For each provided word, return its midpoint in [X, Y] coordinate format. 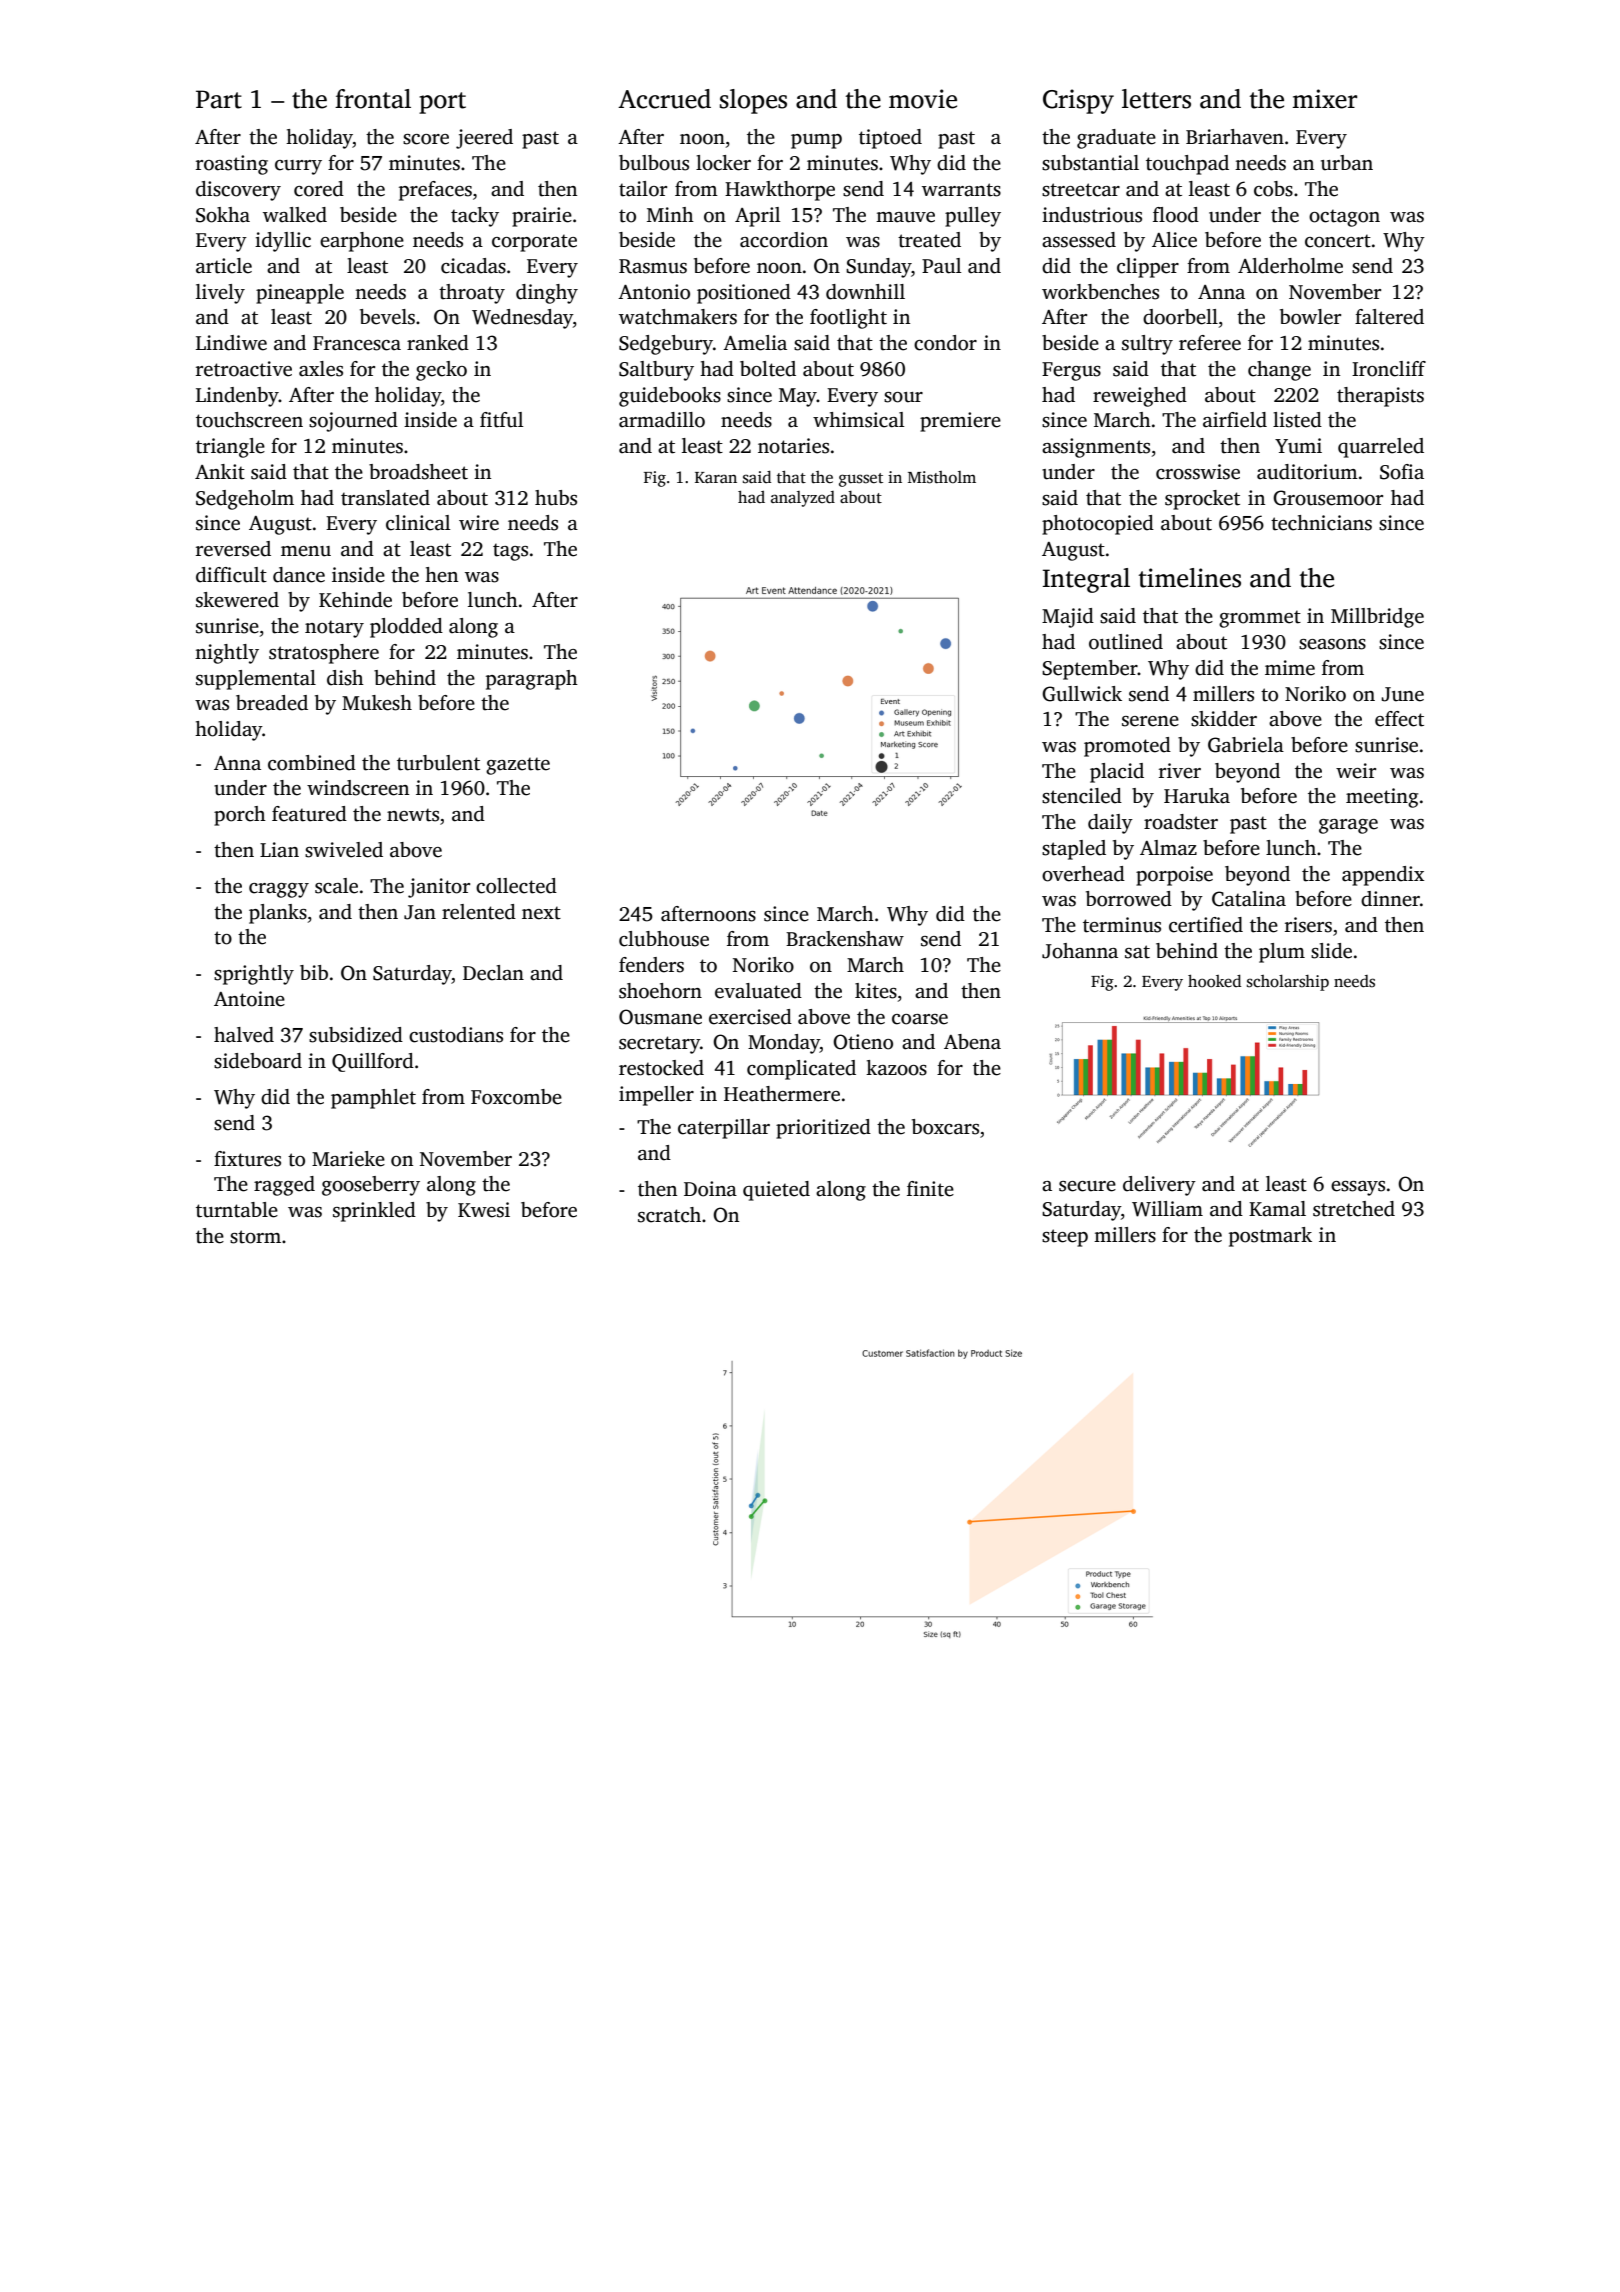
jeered [484, 139]
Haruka [1197, 796]
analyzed [803, 499]
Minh [670, 214]
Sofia [1402, 472]
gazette [518, 766]
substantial [1090, 163]
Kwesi [484, 1210]
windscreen [358, 788]
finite [930, 1189]
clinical [418, 523]
